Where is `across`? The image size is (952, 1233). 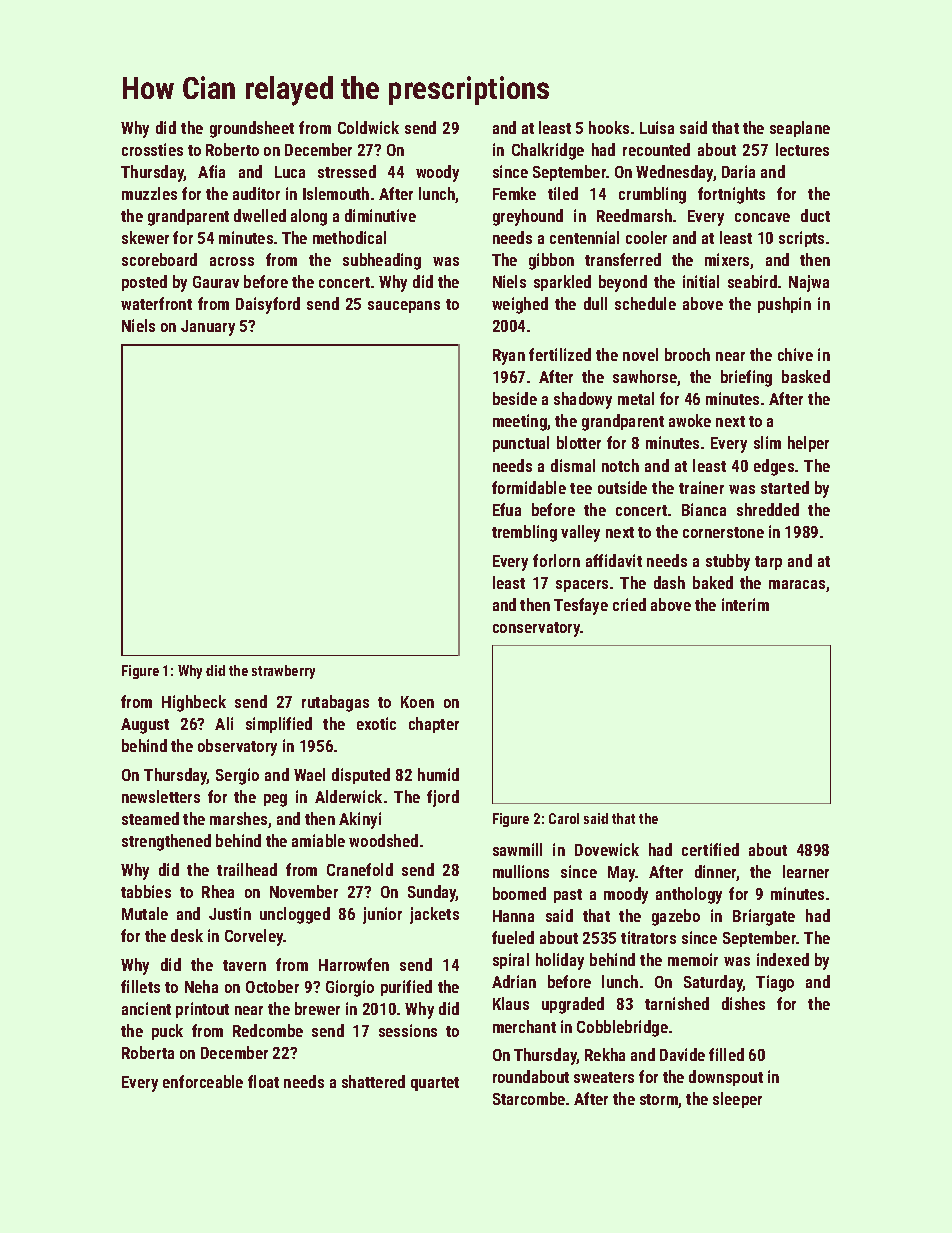
across is located at coordinates (232, 261).
